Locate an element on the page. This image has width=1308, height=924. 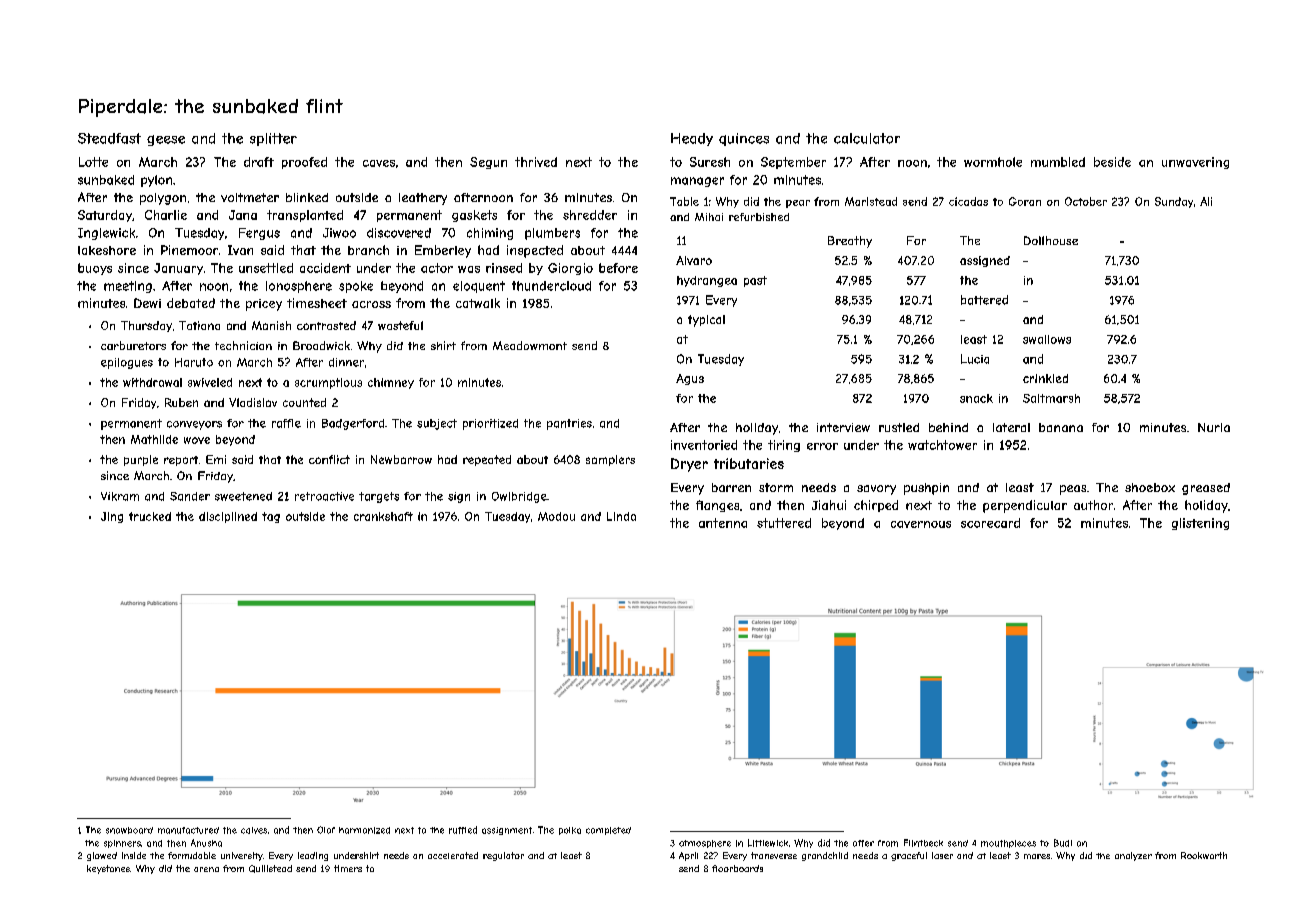
Ruben is located at coordinates (181, 402).
